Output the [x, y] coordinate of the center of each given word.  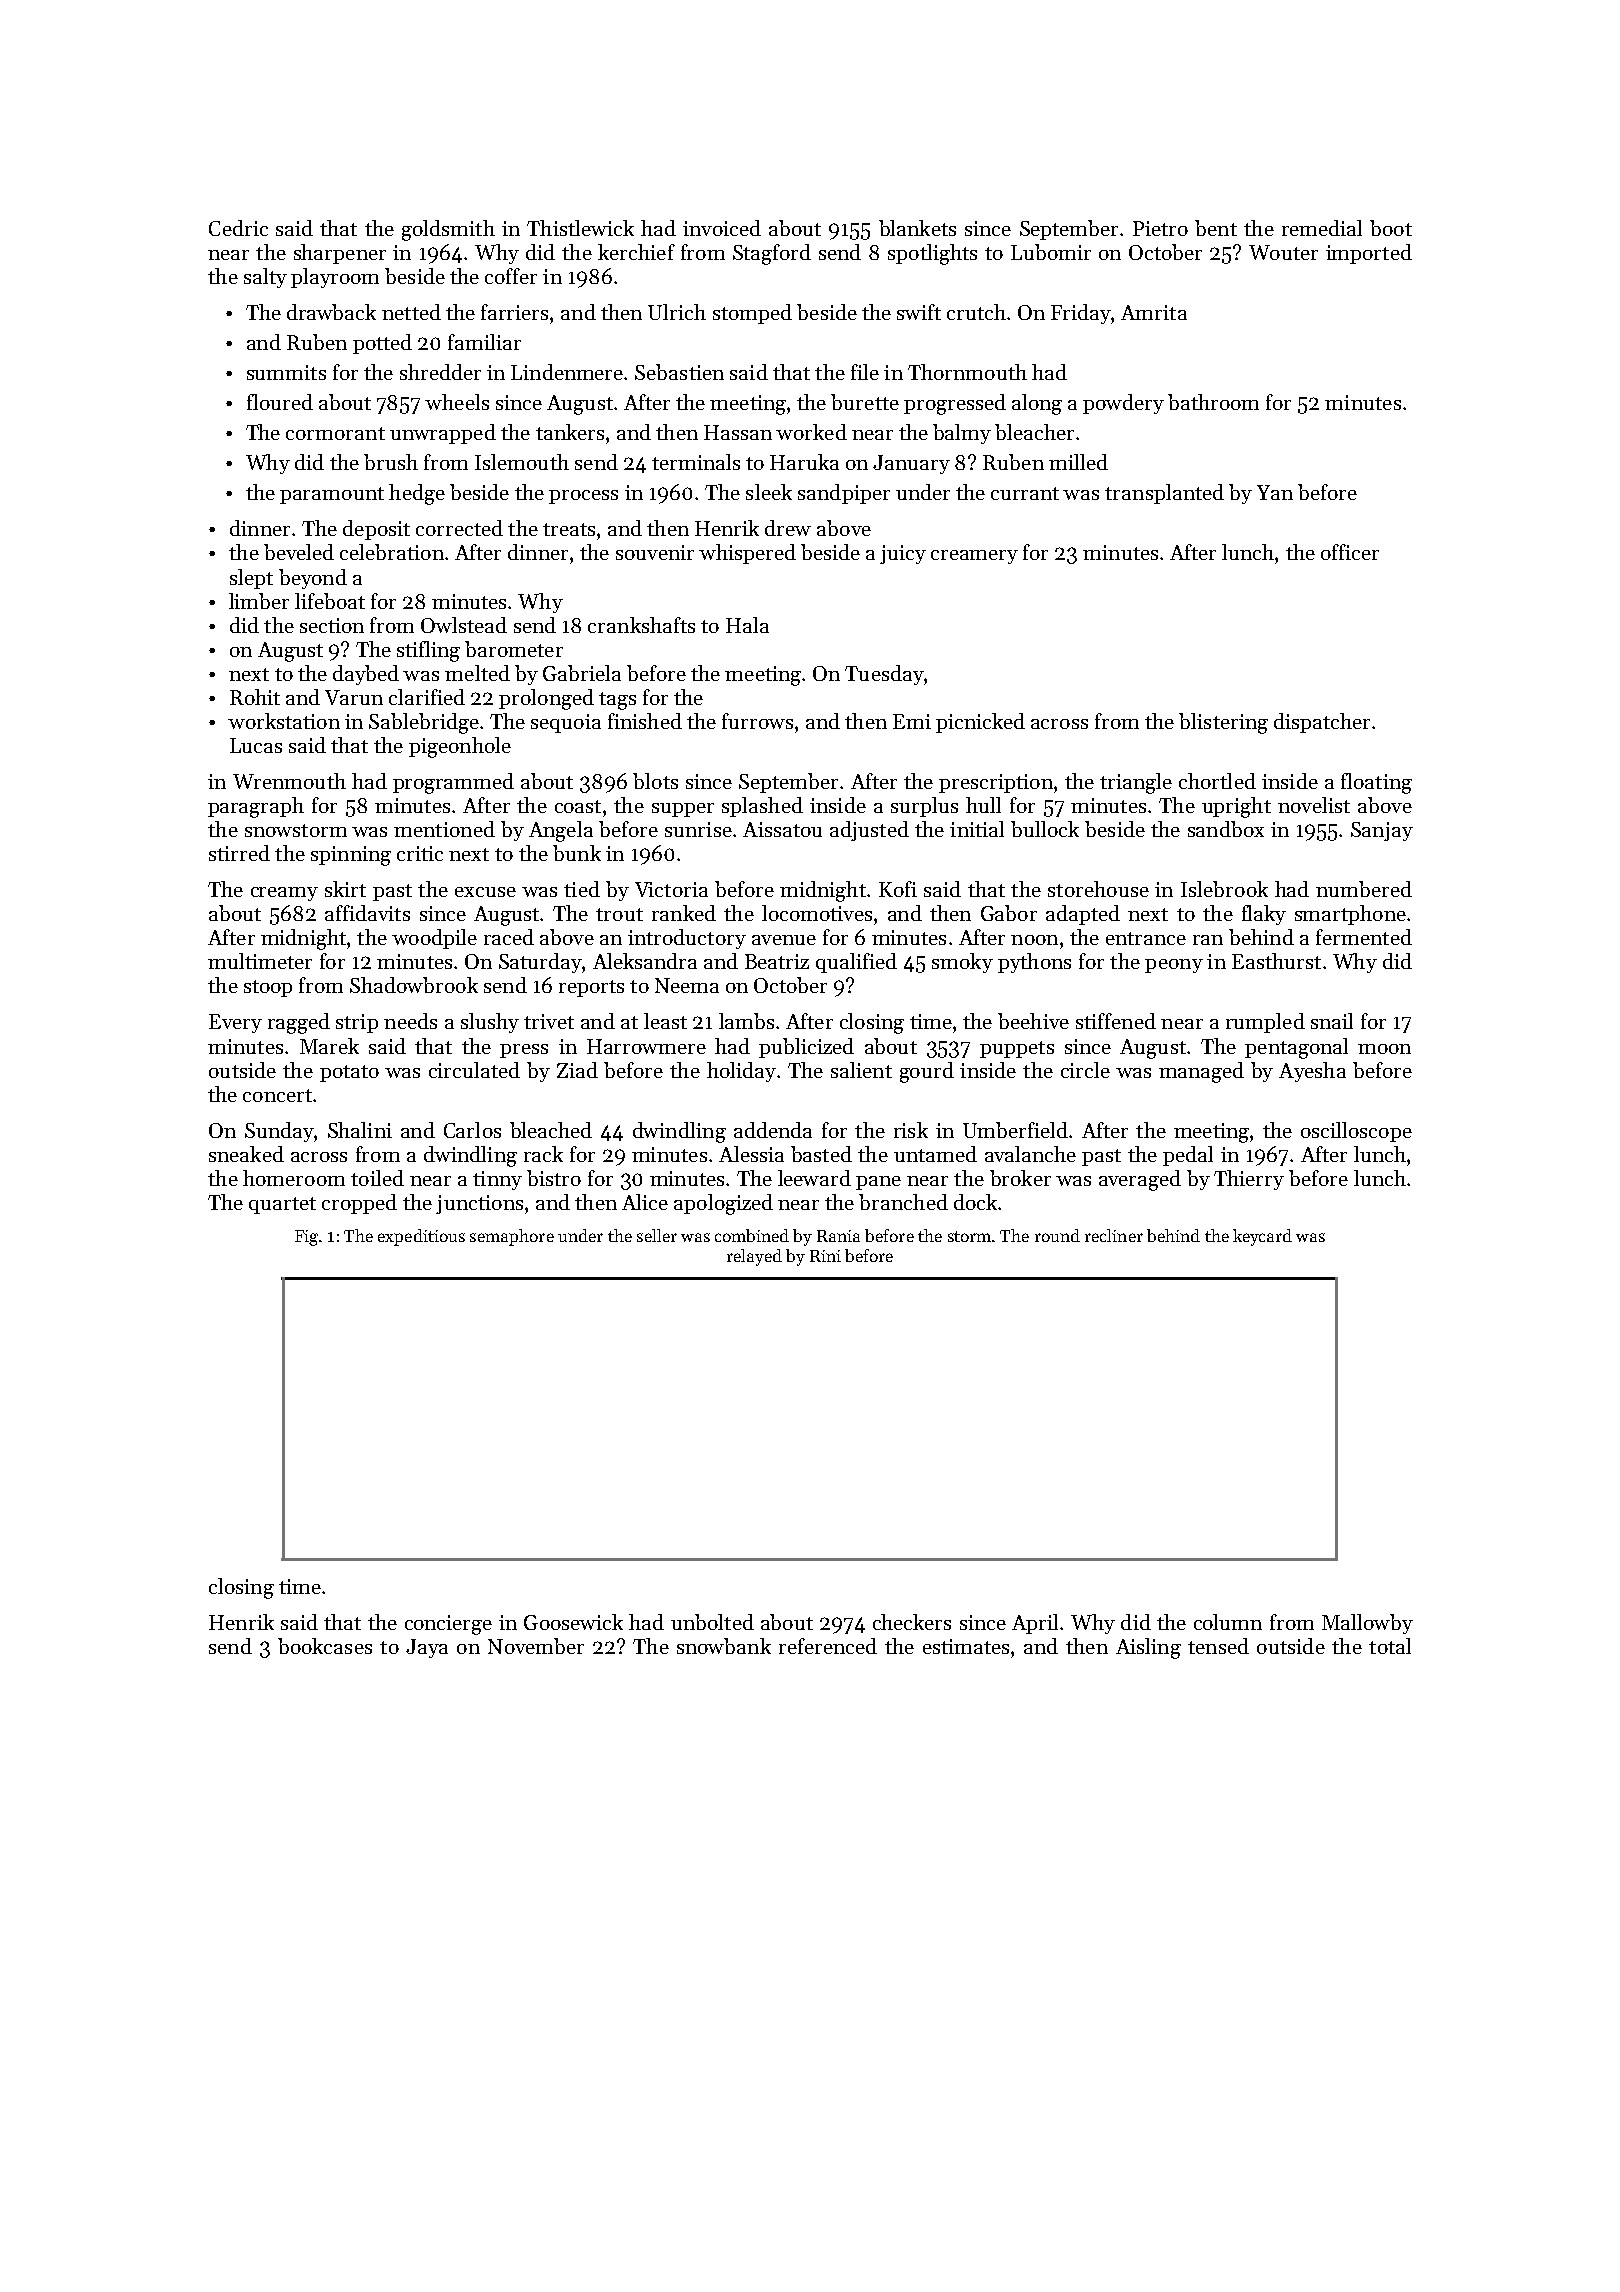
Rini [825, 1256]
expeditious [421, 1237]
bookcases [325, 1646]
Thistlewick [580, 228]
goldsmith [448, 230]
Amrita [1154, 312]
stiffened [1116, 1021]
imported [1369, 254]
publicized [806, 1048]
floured [280, 402]
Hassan [738, 432]
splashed [762, 807]
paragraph [256, 807]
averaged [1140, 1180]
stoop [268, 988]
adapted [1083, 915]
